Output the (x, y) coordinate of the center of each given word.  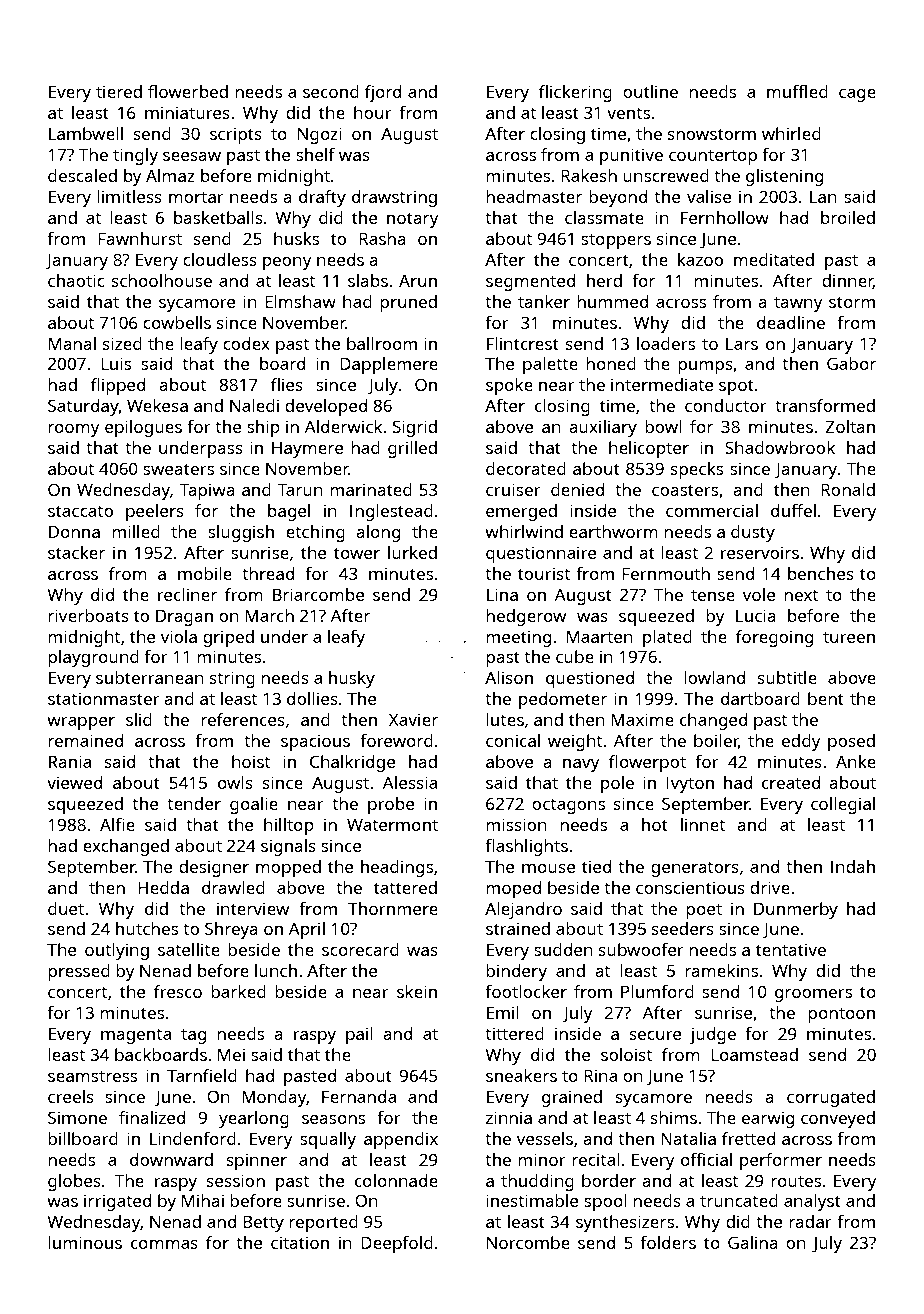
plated (667, 638)
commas (164, 1244)
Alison (509, 677)
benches (821, 573)
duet (66, 908)
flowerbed (188, 91)
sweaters (178, 469)
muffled (797, 91)
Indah (853, 866)
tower (357, 553)
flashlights (526, 847)
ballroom (382, 343)
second (331, 91)
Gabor (851, 363)
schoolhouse (162, 280)
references (243, 719)
